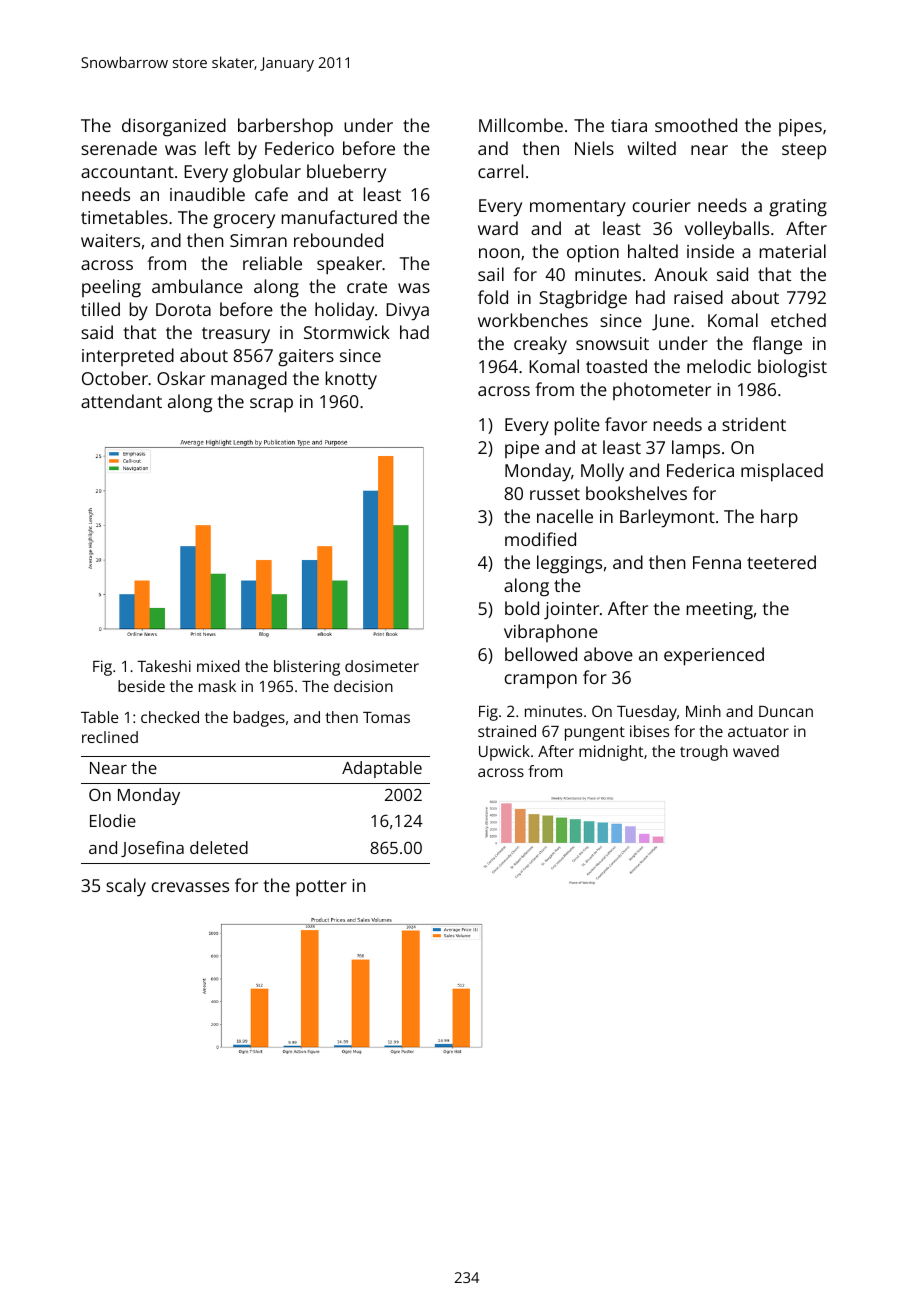  Describe the element at coordinates (667, 518) in the page. I see `Barleymont` at that location.
